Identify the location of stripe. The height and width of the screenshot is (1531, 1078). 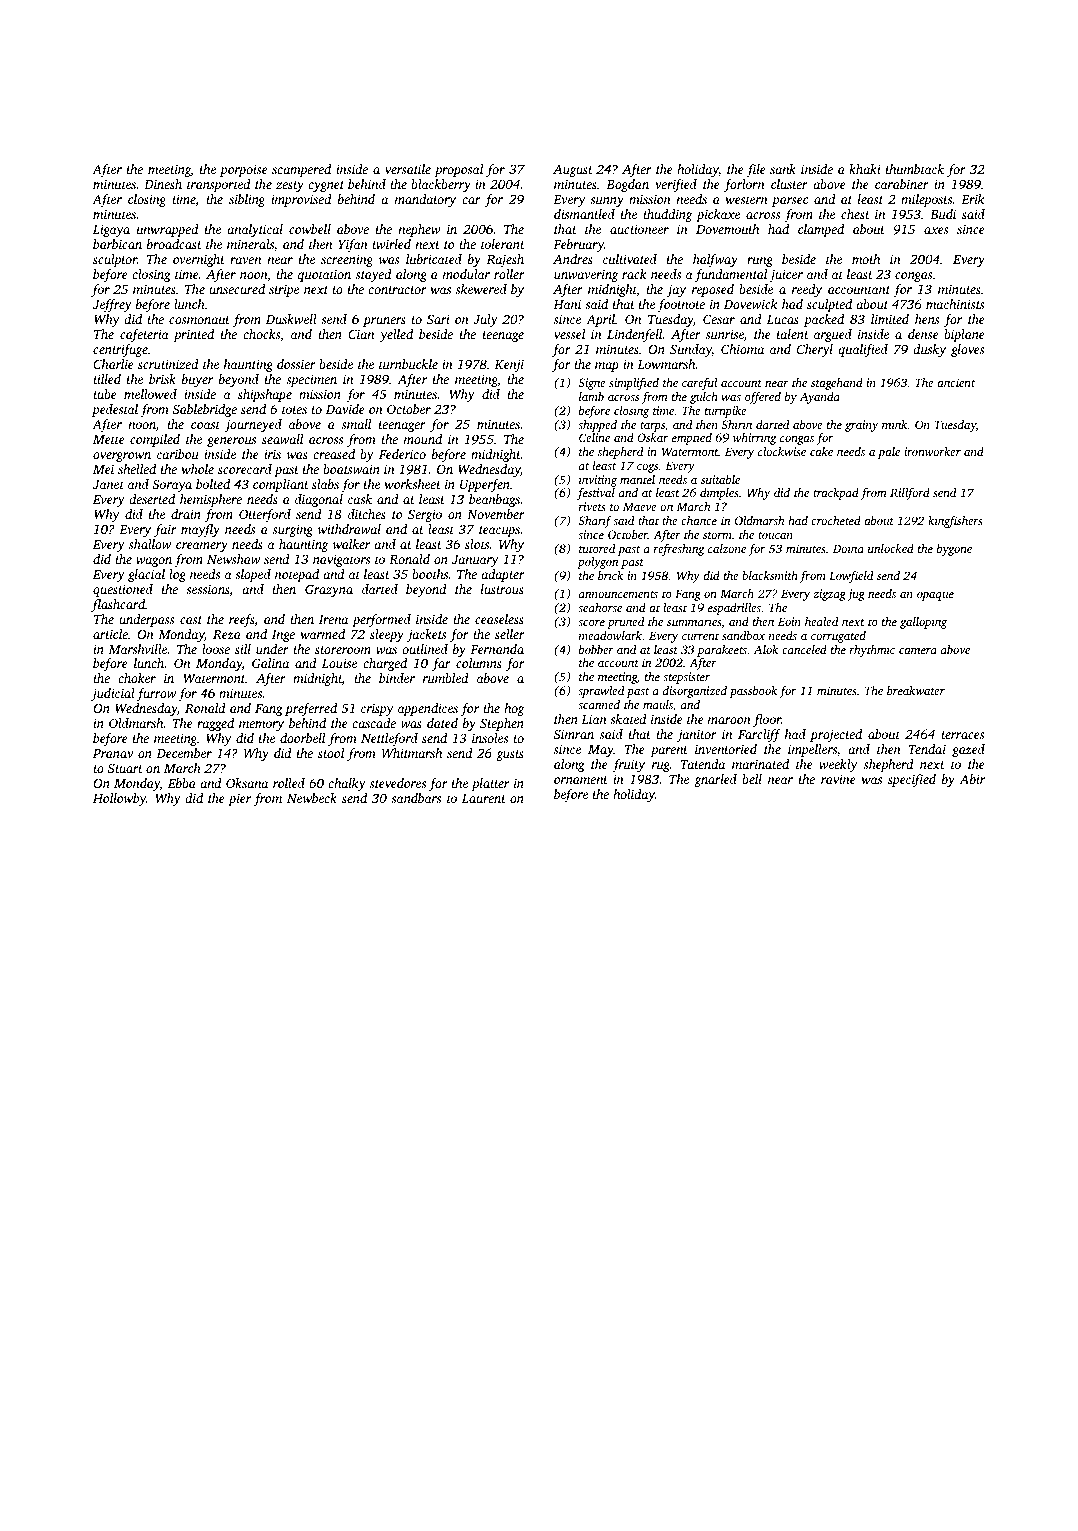
(284, 291).
